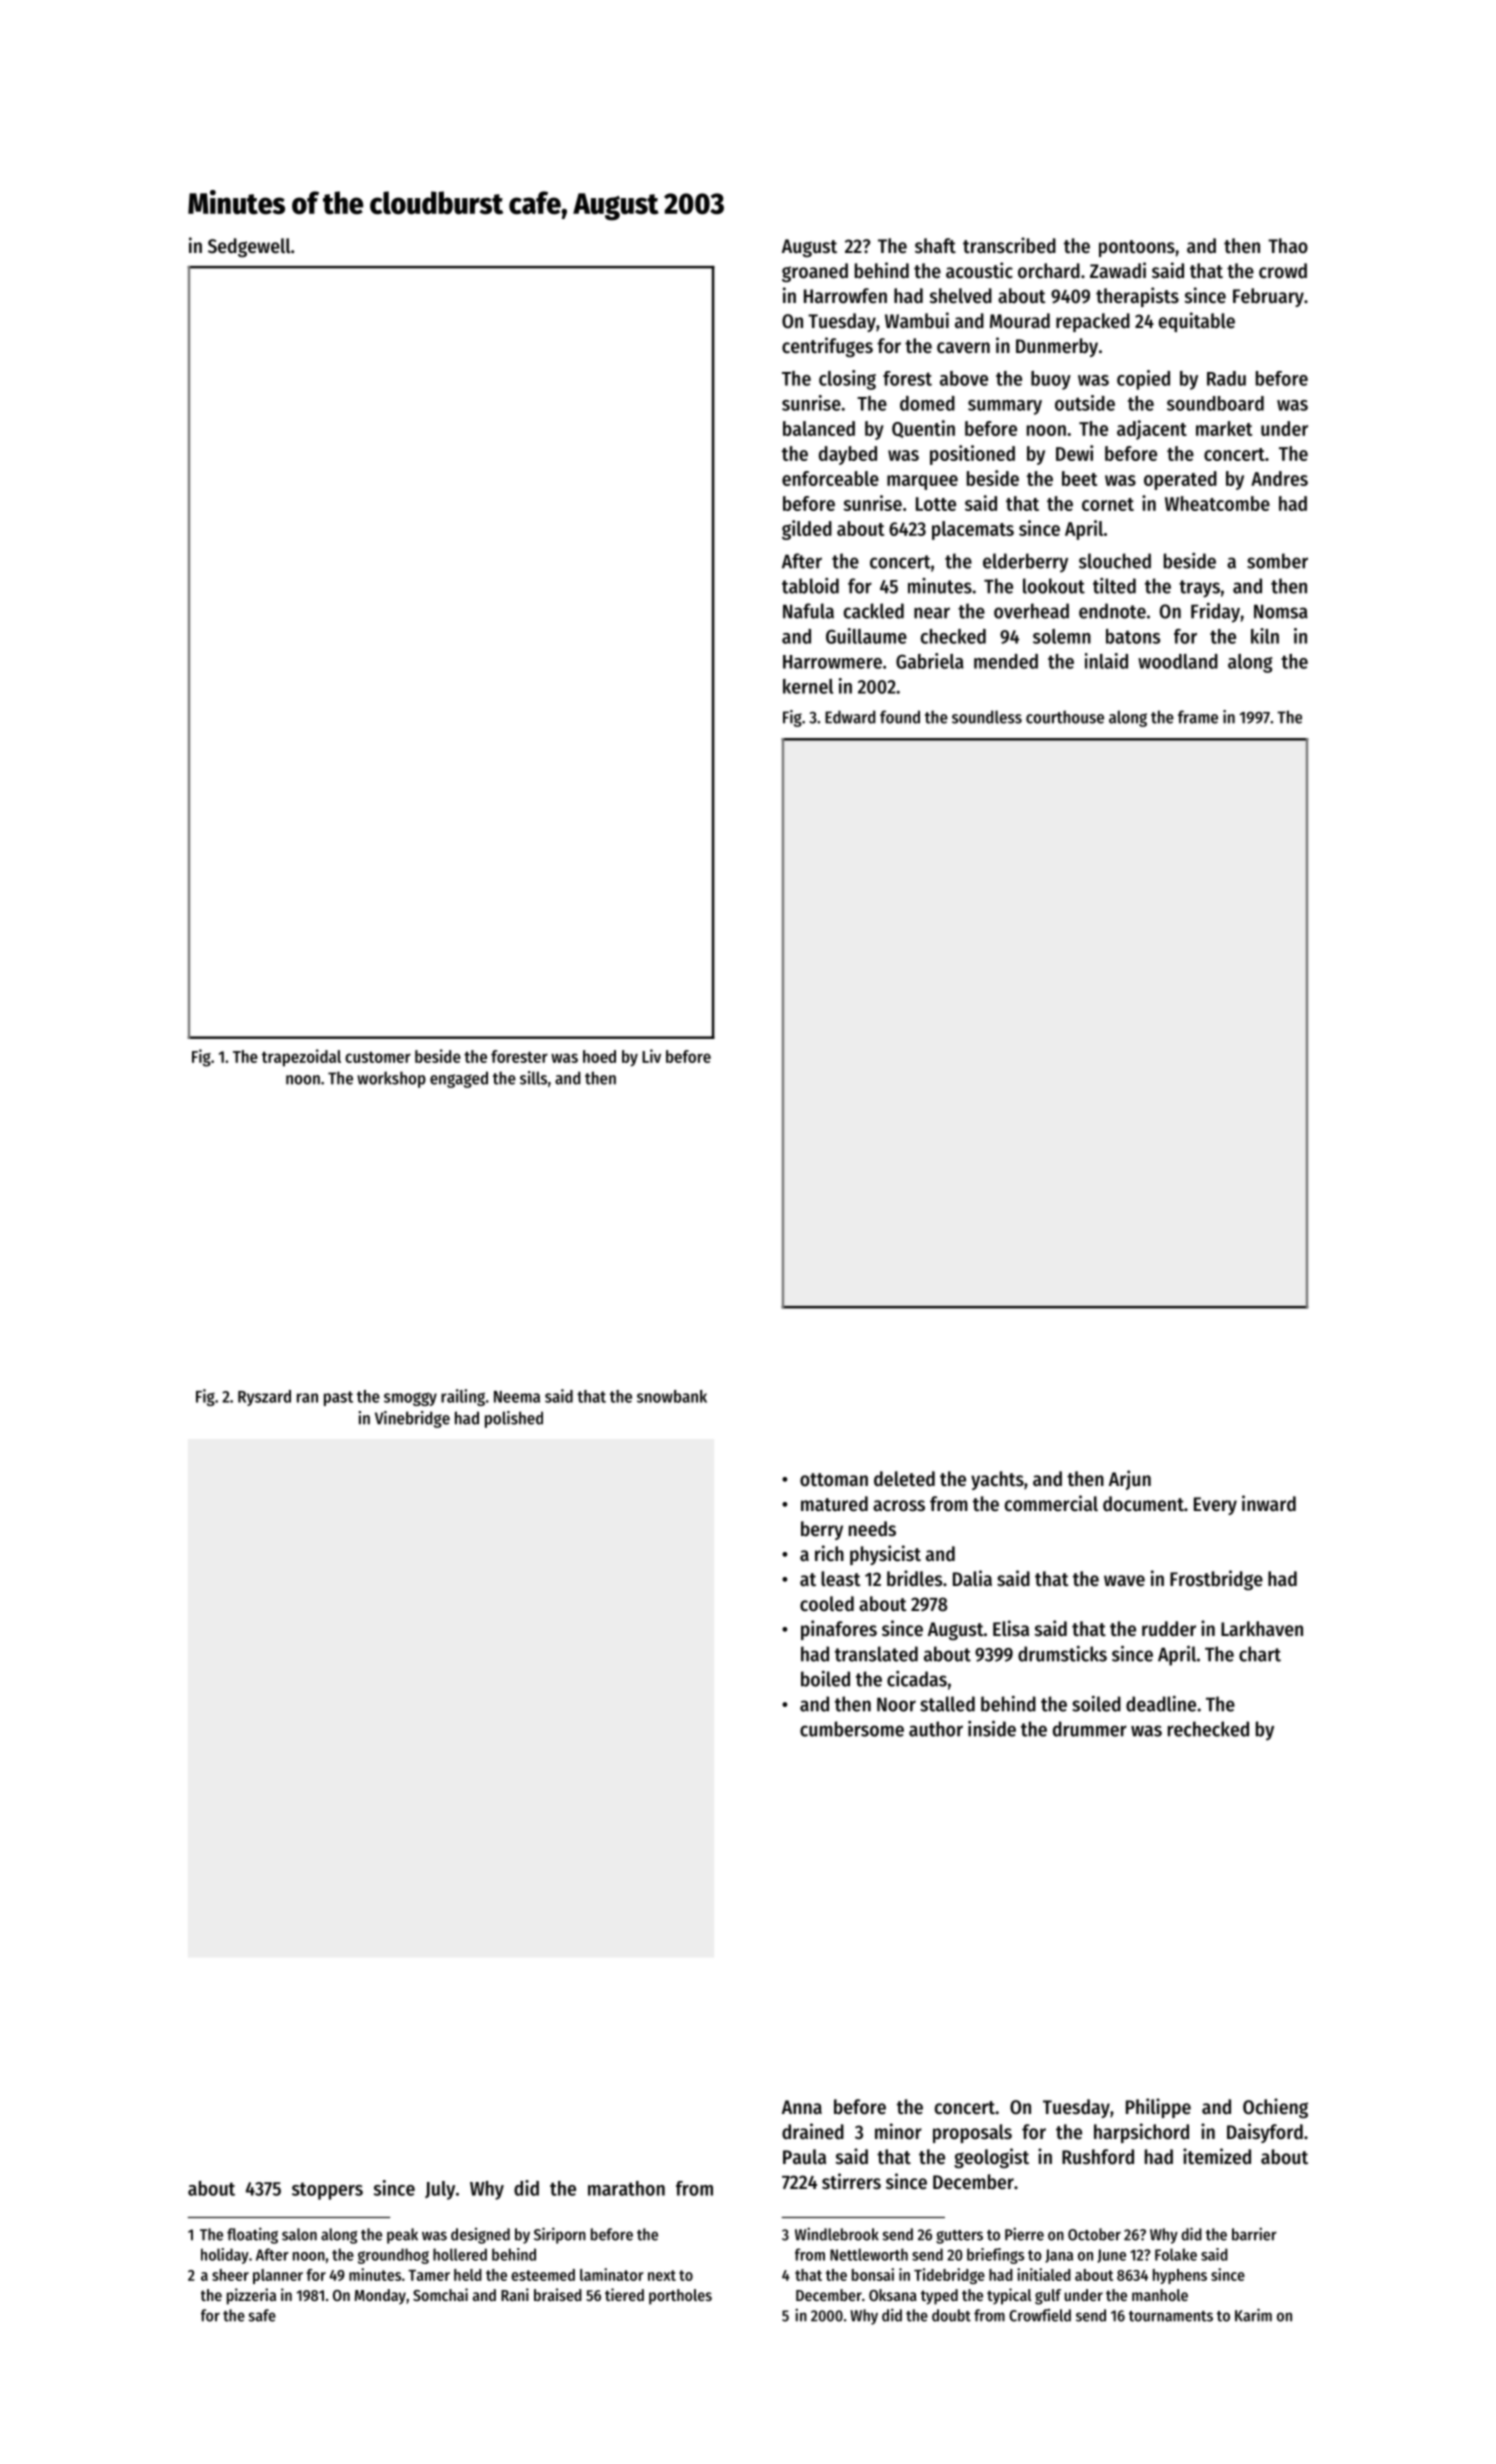  Describe the element at coordinates (651, 1056) in the screenshot. I see `Liv` at that location.
